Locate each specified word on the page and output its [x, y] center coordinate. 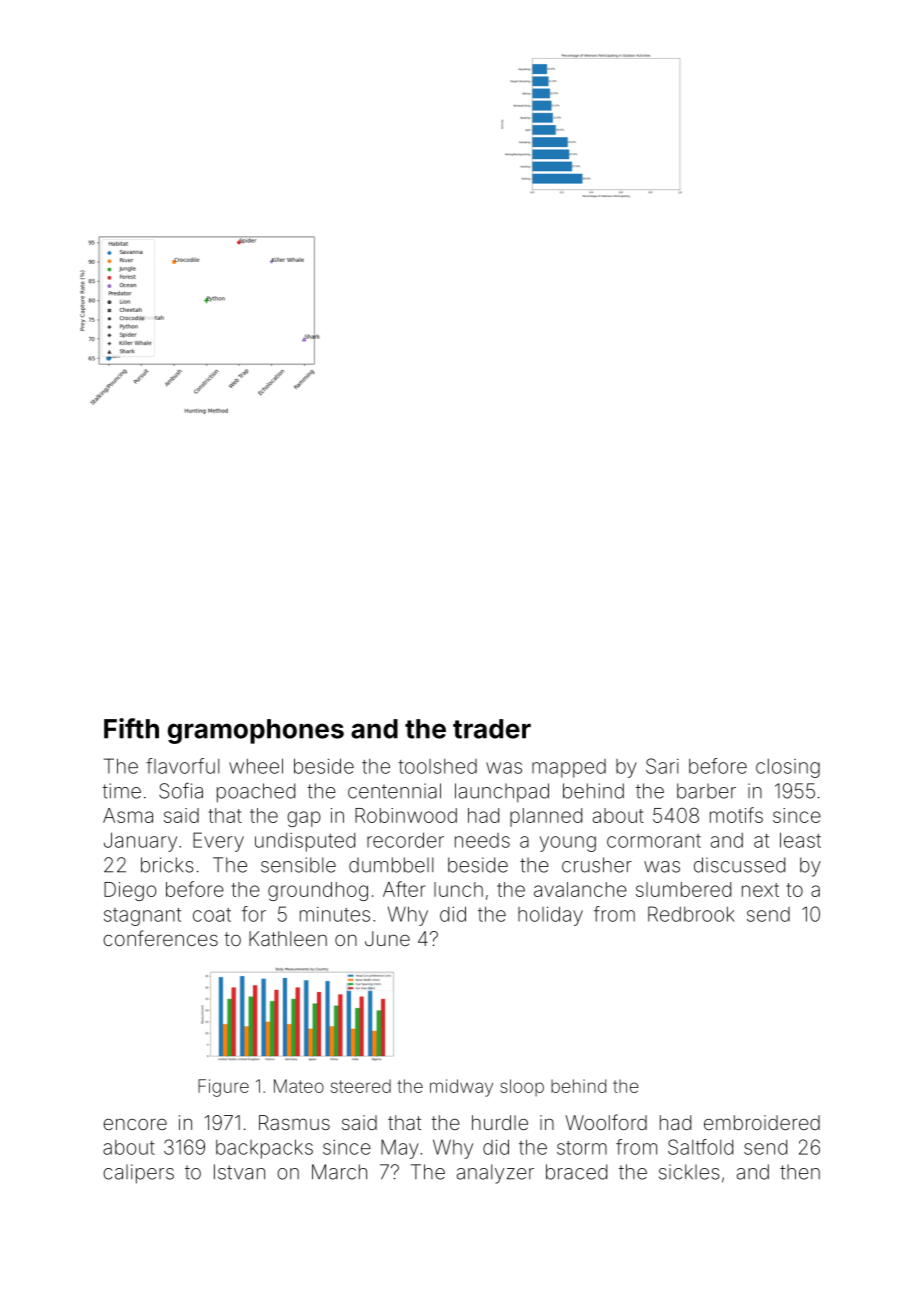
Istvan [239, 1172]
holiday [550, 916]
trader [492, 729]
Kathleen [288, 938]
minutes [335, 914]
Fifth [131, 728]
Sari [662, 766]
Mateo [299, 1086]
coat [212, 915]
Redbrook [691, 914]
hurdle [500, 1122]
